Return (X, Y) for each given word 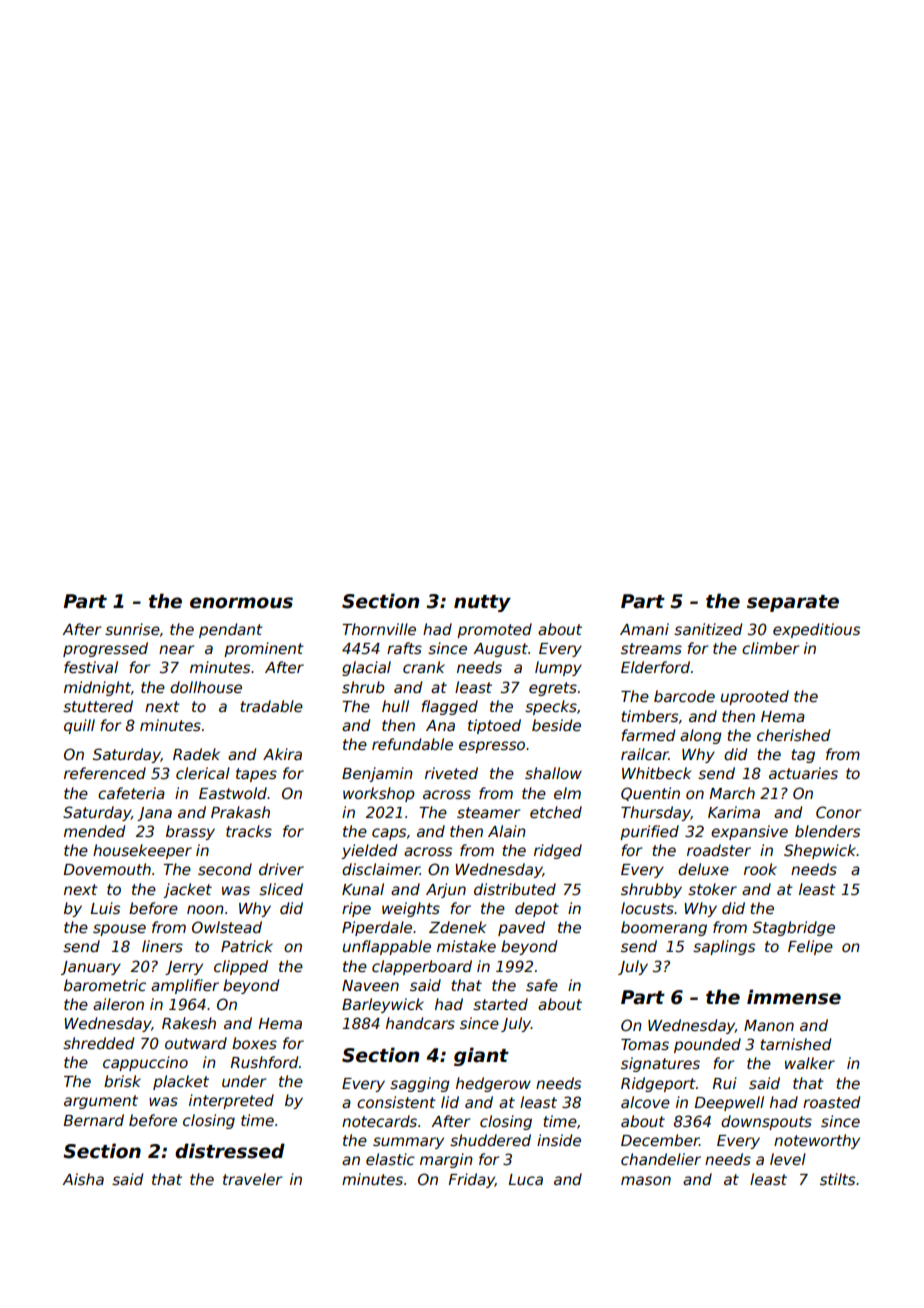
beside (556, 725)
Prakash (240, 812)
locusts (647, 908)
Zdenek (457, 927)
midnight (97, 688)
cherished (793, 735)
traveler (252, 1179)
